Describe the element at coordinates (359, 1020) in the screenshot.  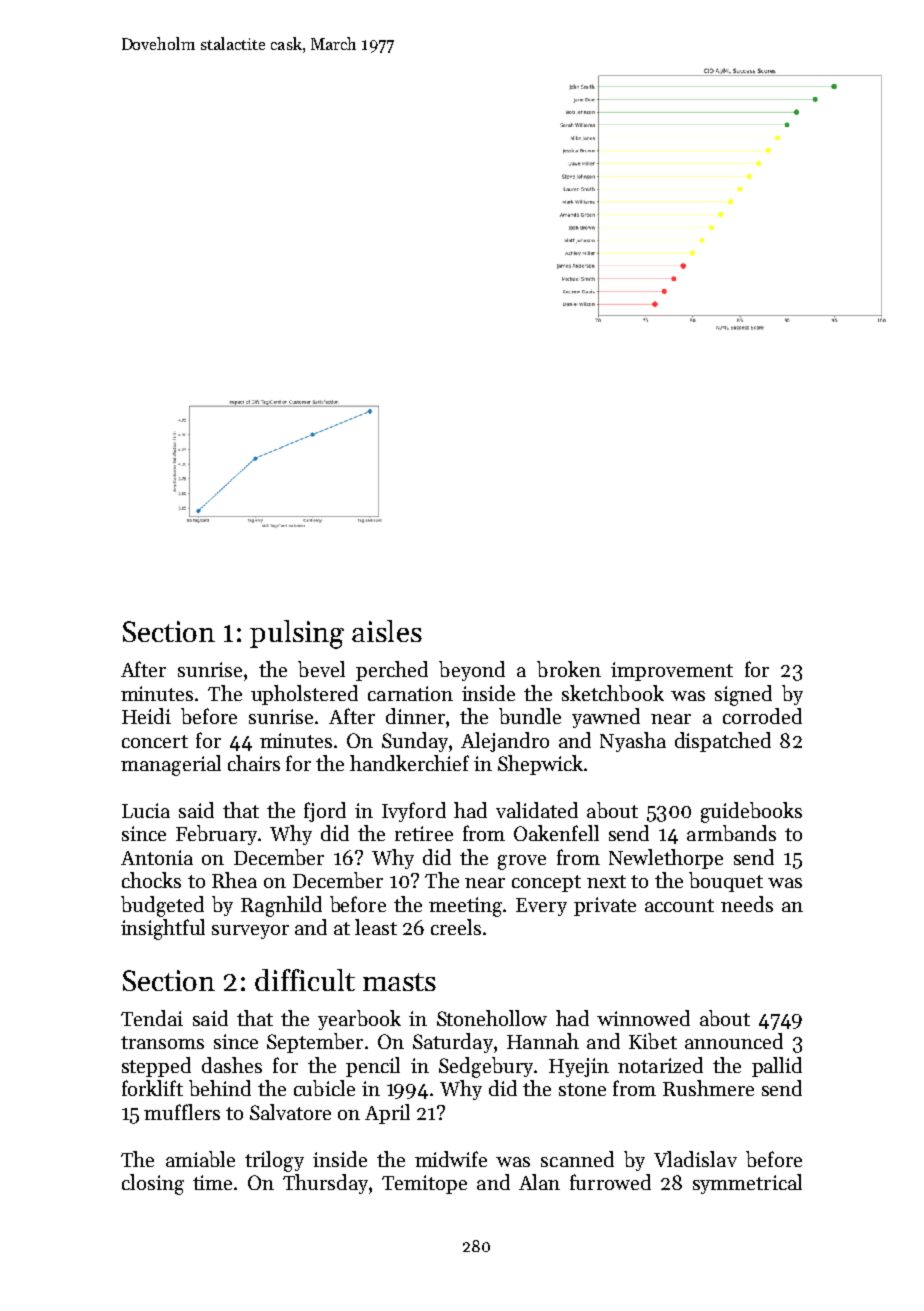
I see `yearbook` at that location.
